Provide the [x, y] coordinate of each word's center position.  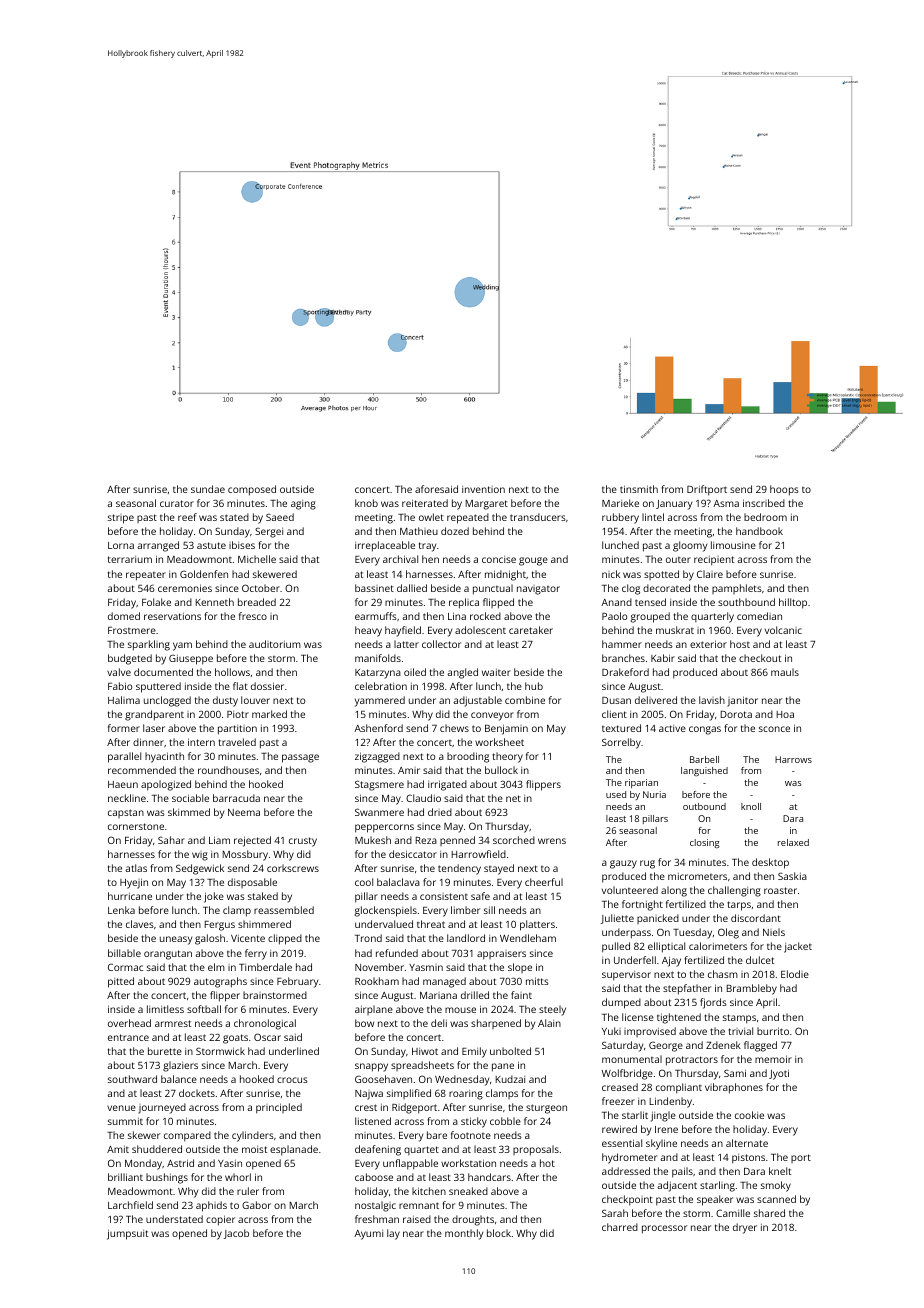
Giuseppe [191, 659]
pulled [616, 947]
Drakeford [625, 672]
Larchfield [130, 1205]
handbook [759, 531]
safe [480, 896]
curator [177, 503]
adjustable [478, 701]
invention [483, 489]
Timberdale [265, 967]
